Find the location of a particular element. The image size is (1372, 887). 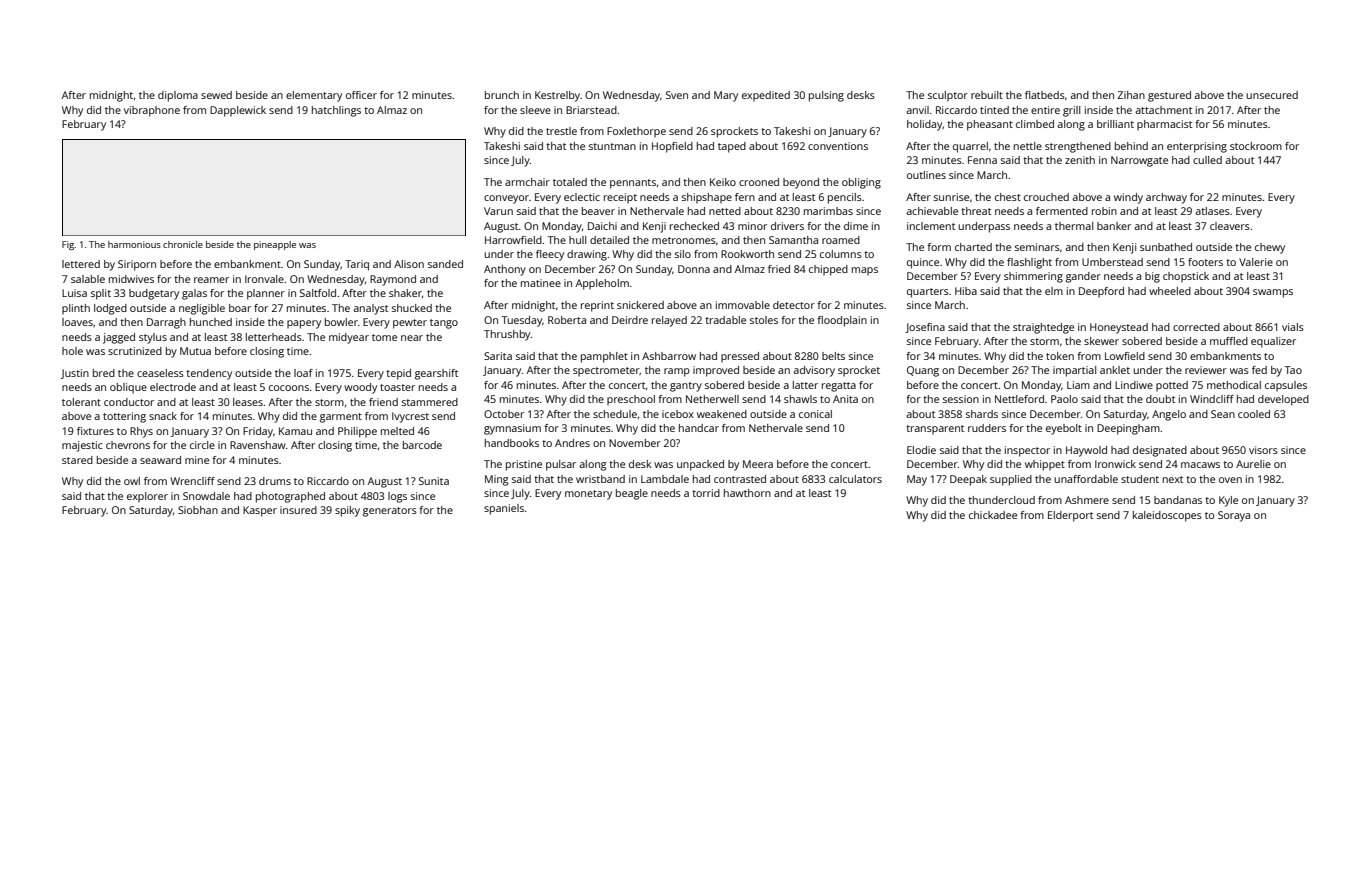

Kestrelby is located at coordinates (557, 96).
